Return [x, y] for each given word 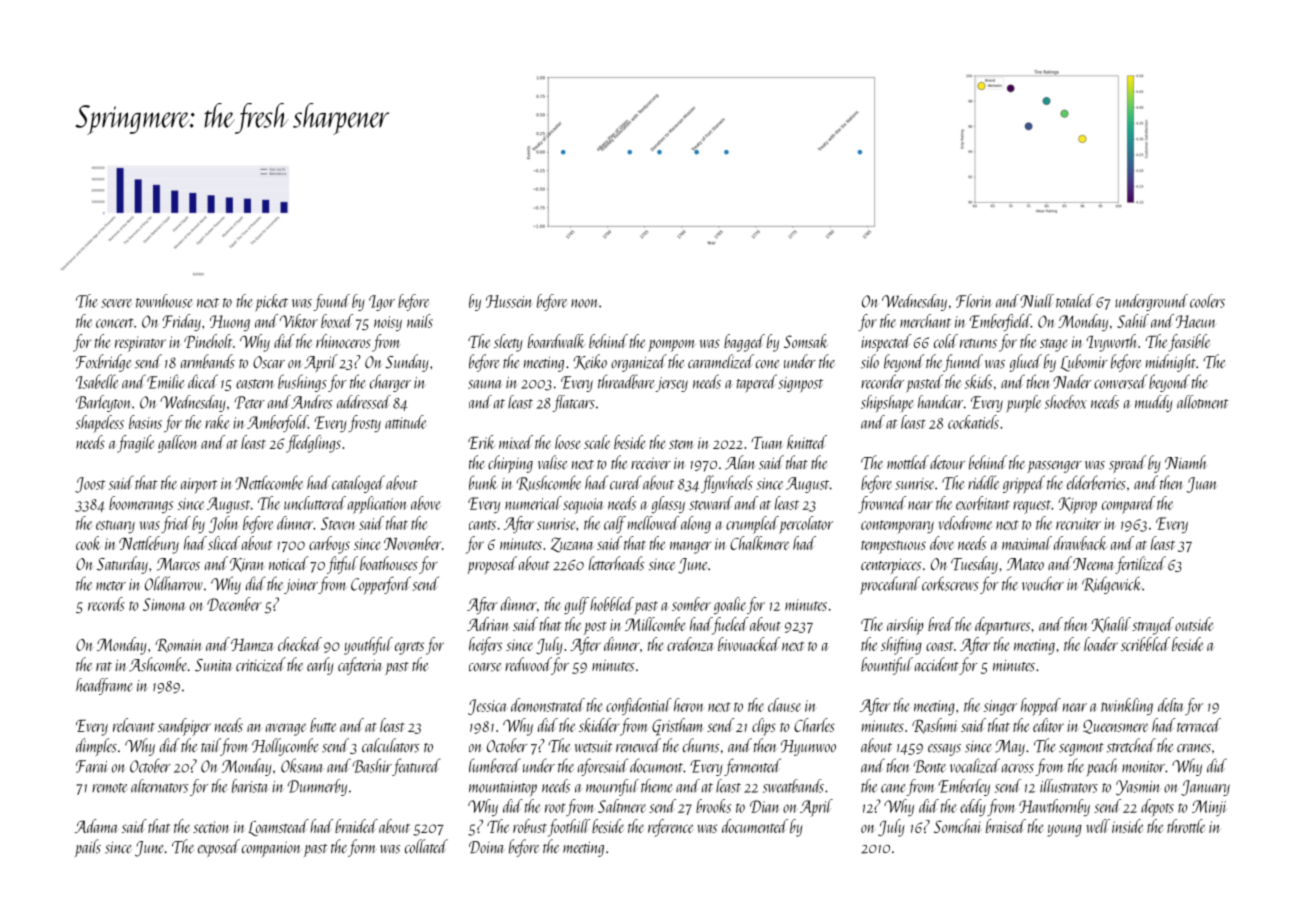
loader [1101, 644]
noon [584, 303]
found [331, 302]
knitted [807, 442]
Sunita [213, 665]
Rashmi [935, 726]
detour [947, 462]
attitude [405, 422]
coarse [485, 667]
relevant [134, 725]
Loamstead [278, 827]
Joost [90, 485]
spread [1127, 464]
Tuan [766, 443]
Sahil [1133, 321]
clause [784, 705]
